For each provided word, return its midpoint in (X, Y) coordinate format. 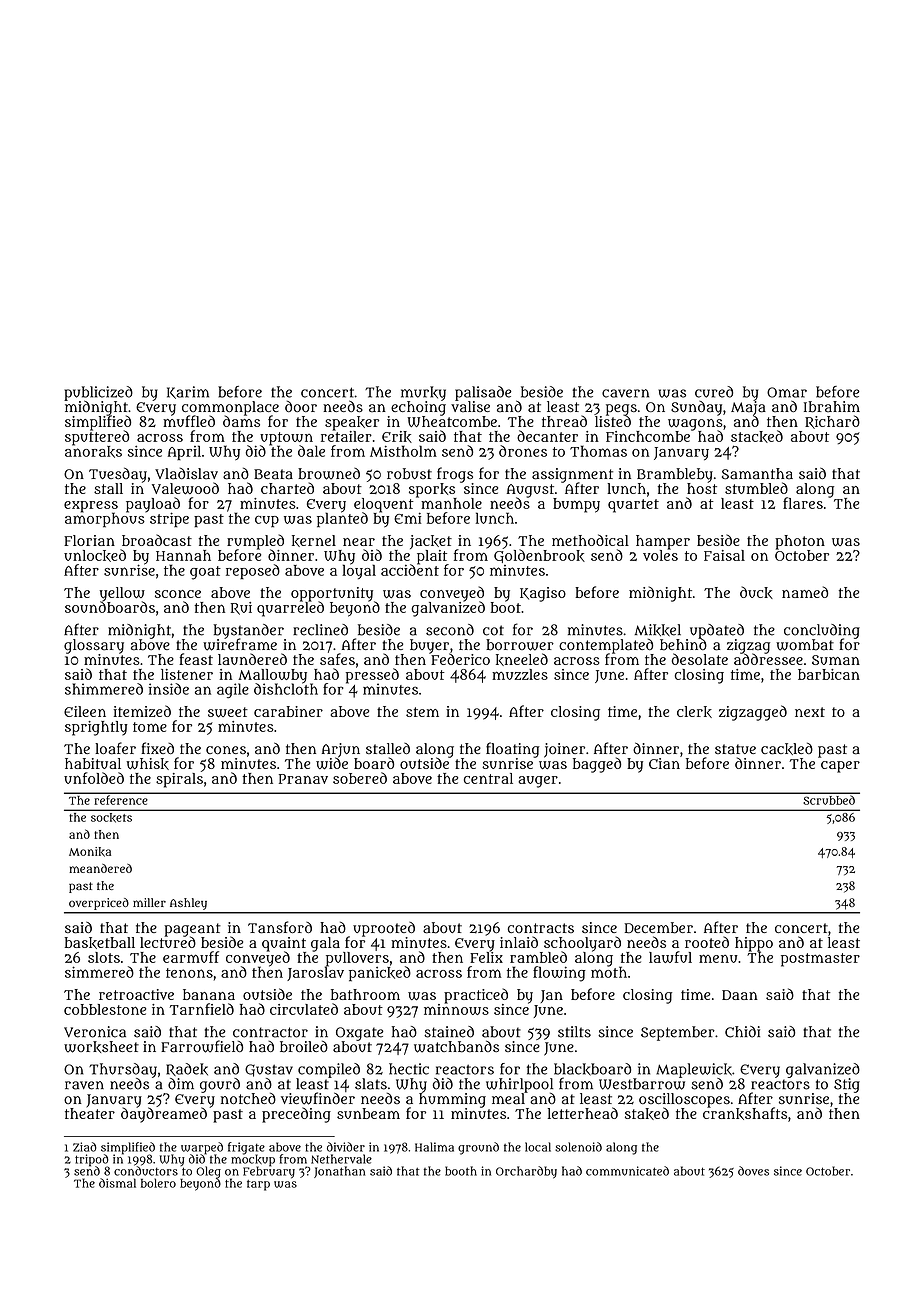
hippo (754, 944)
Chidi (742, 1032)
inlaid (519, 942)
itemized (142, 711)
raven (84, 1085)
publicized (98, 393)
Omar (787, 392)
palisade (483, 393)
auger (538, 782)
